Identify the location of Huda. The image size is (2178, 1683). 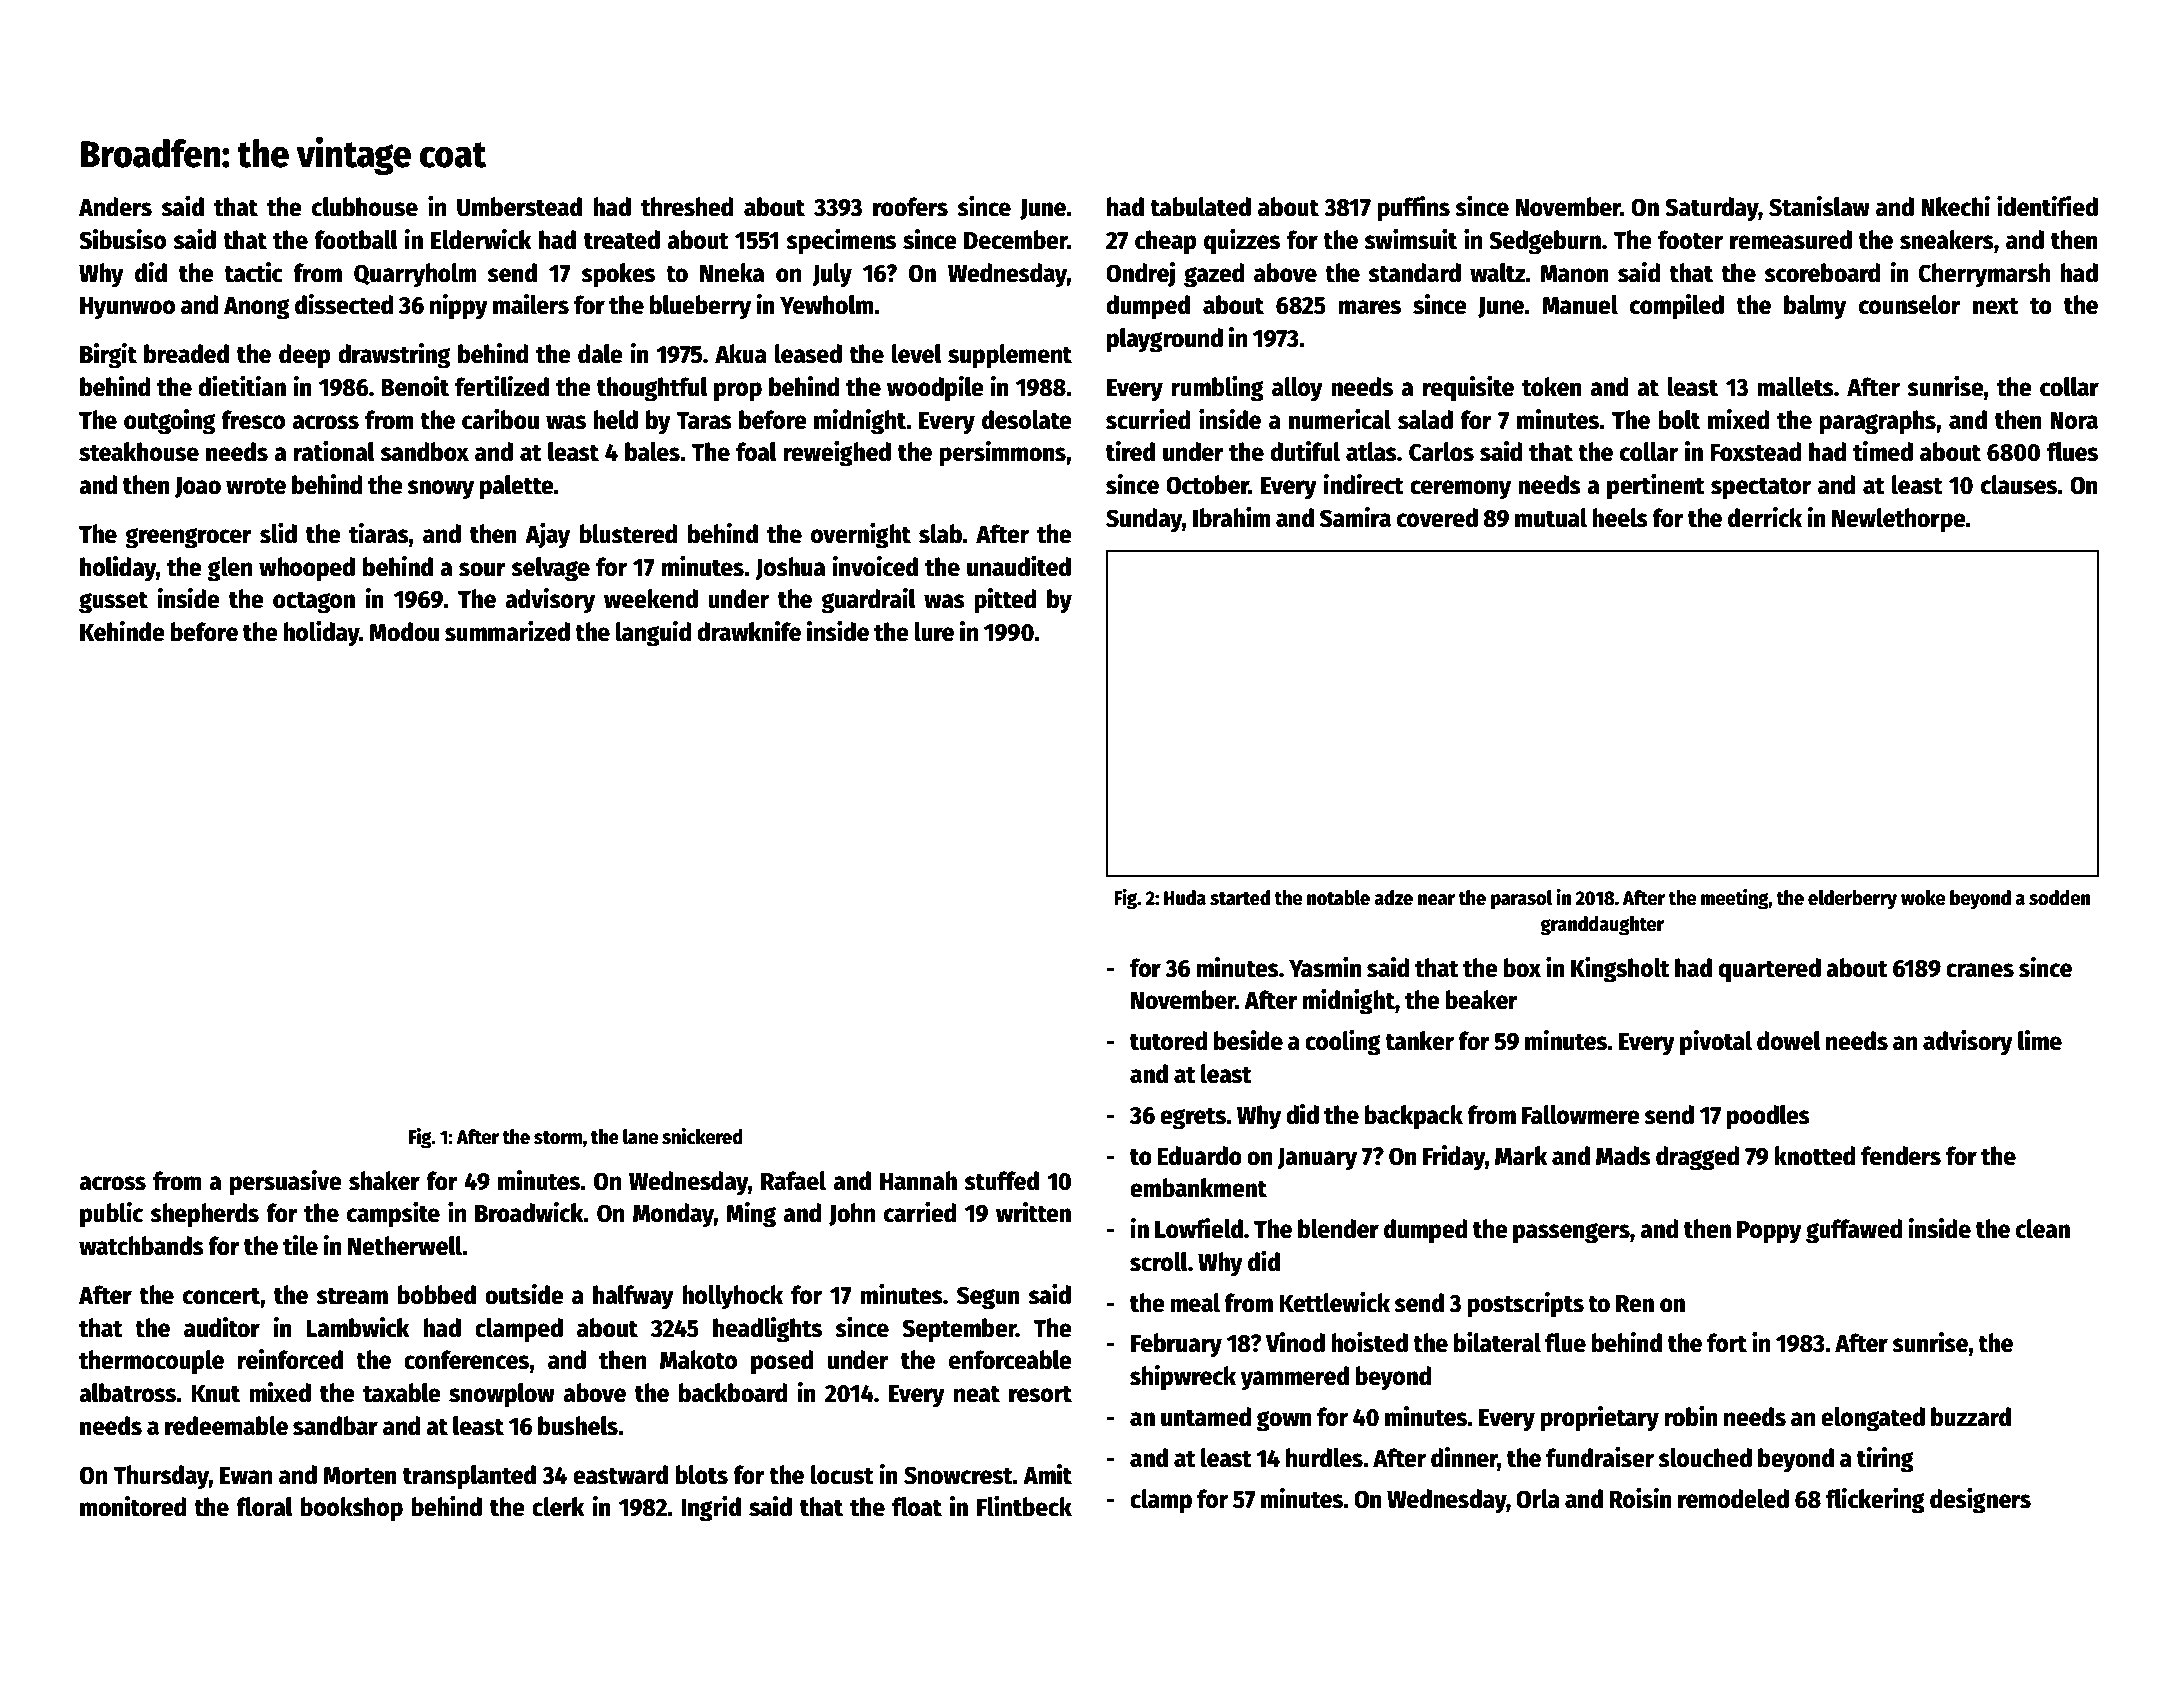
(1185, 898).
